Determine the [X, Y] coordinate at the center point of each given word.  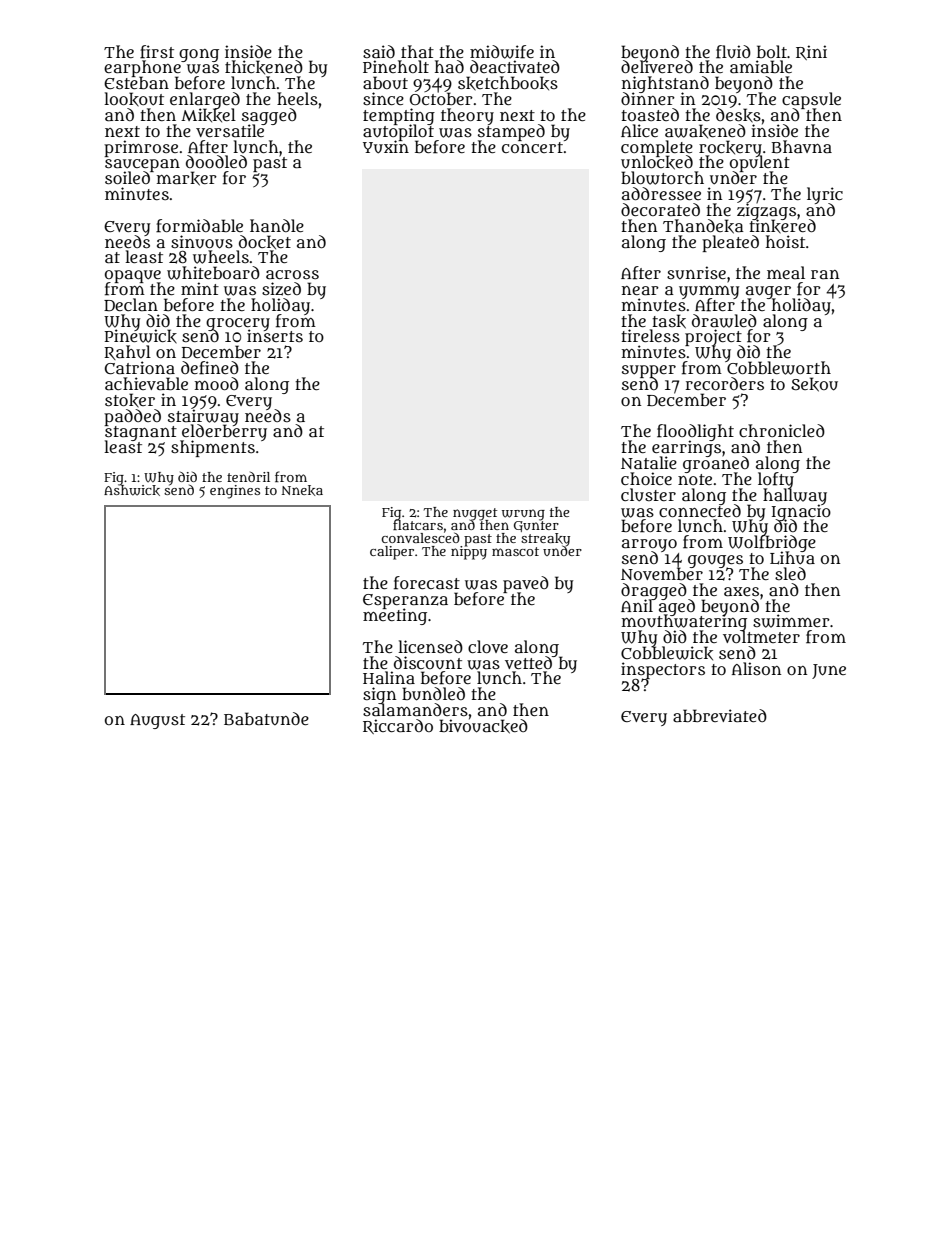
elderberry [223, 433]
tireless [650, 335]
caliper [392, 553]
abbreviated [720, 715]
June [829, 671]
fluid [733, 52]
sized [281, 289]
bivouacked [483, 726]
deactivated [515, 66]
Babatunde [266, 718]
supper [649, 371]
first [157, 52]
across [292, 274]
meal [786, 272]
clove [488, 646]
